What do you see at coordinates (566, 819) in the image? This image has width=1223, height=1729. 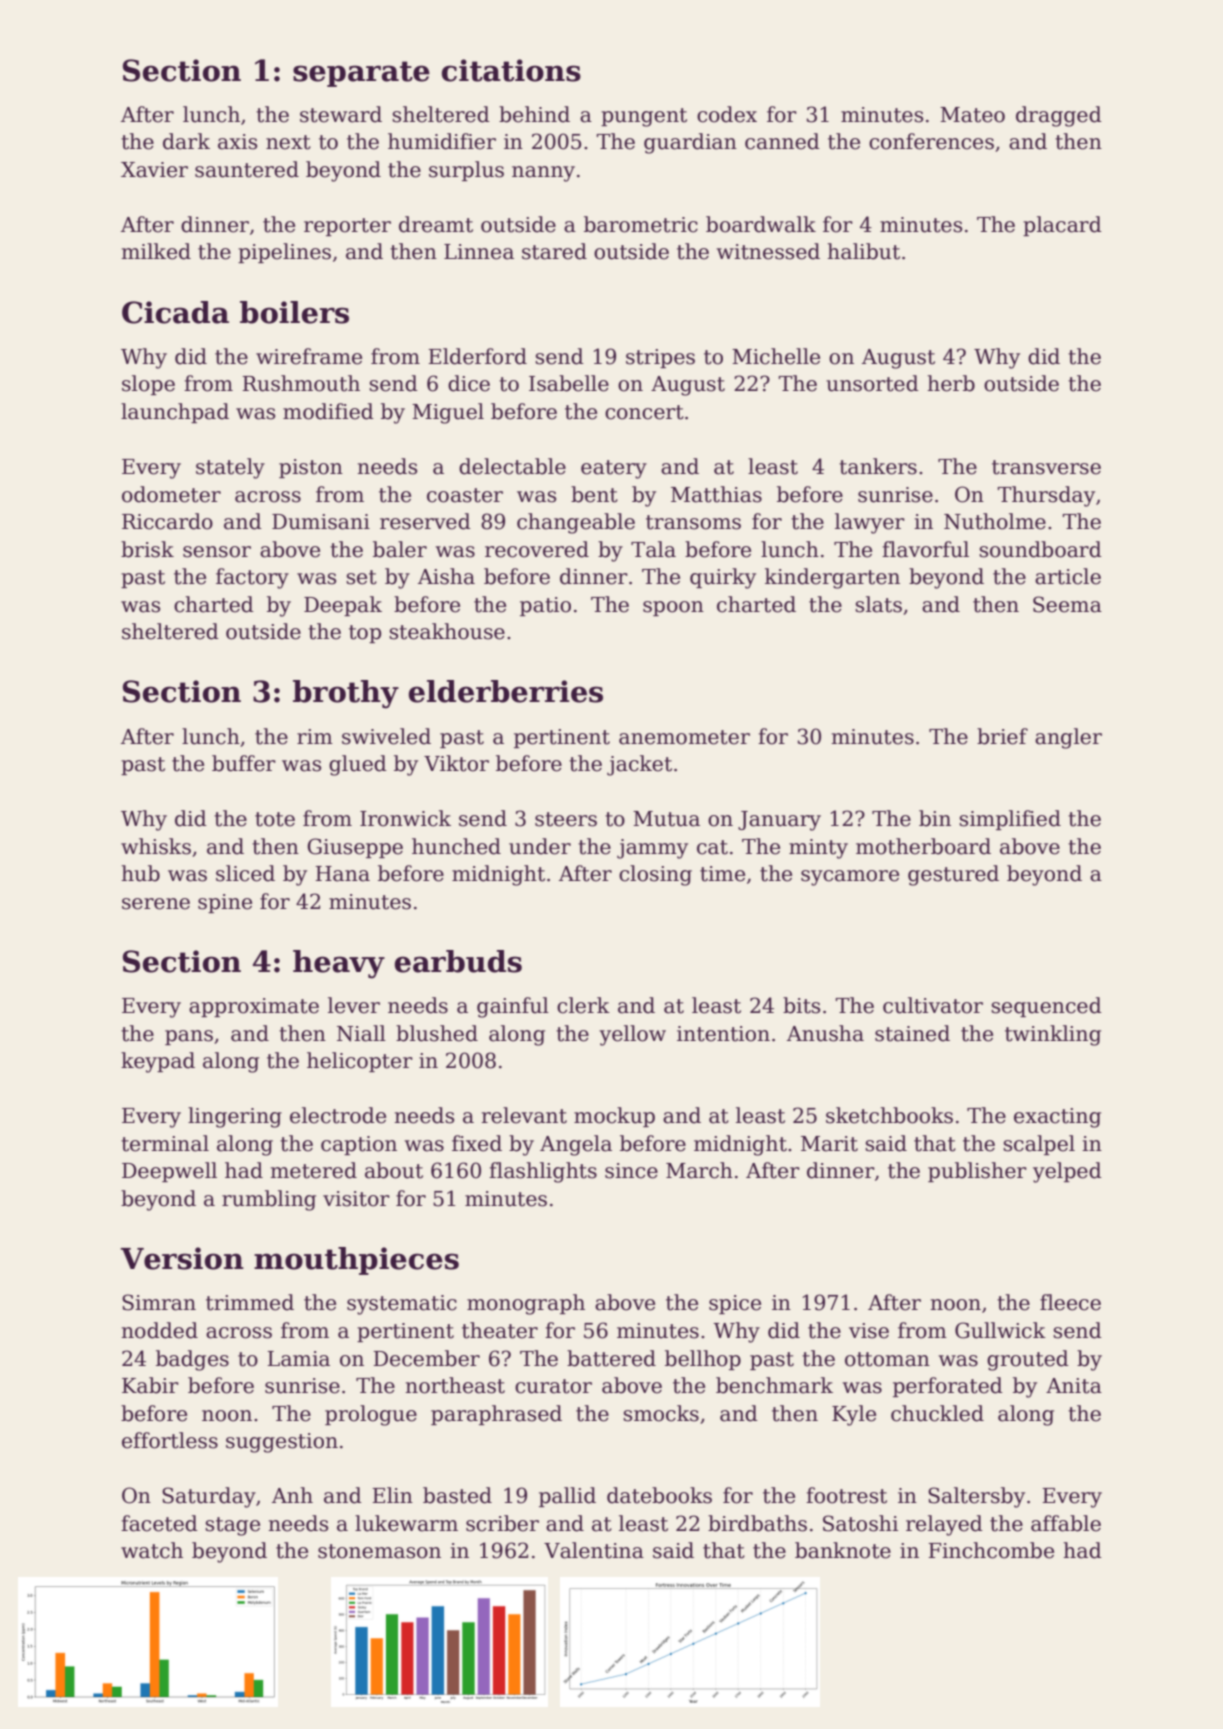 I see `steers` at bounding box center [566, 819].
